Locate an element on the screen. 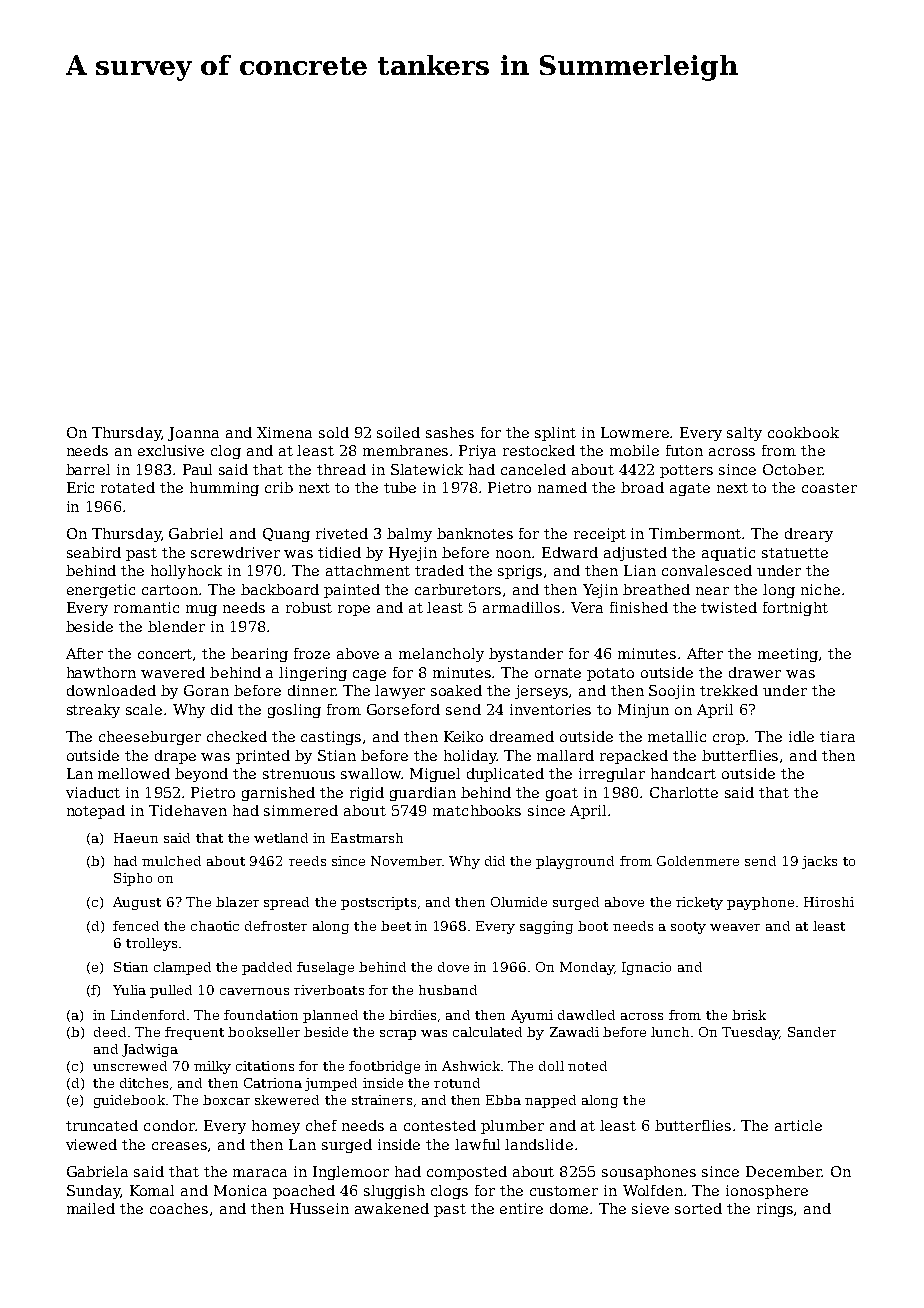  contested is located at coordinates (440, 1125).
